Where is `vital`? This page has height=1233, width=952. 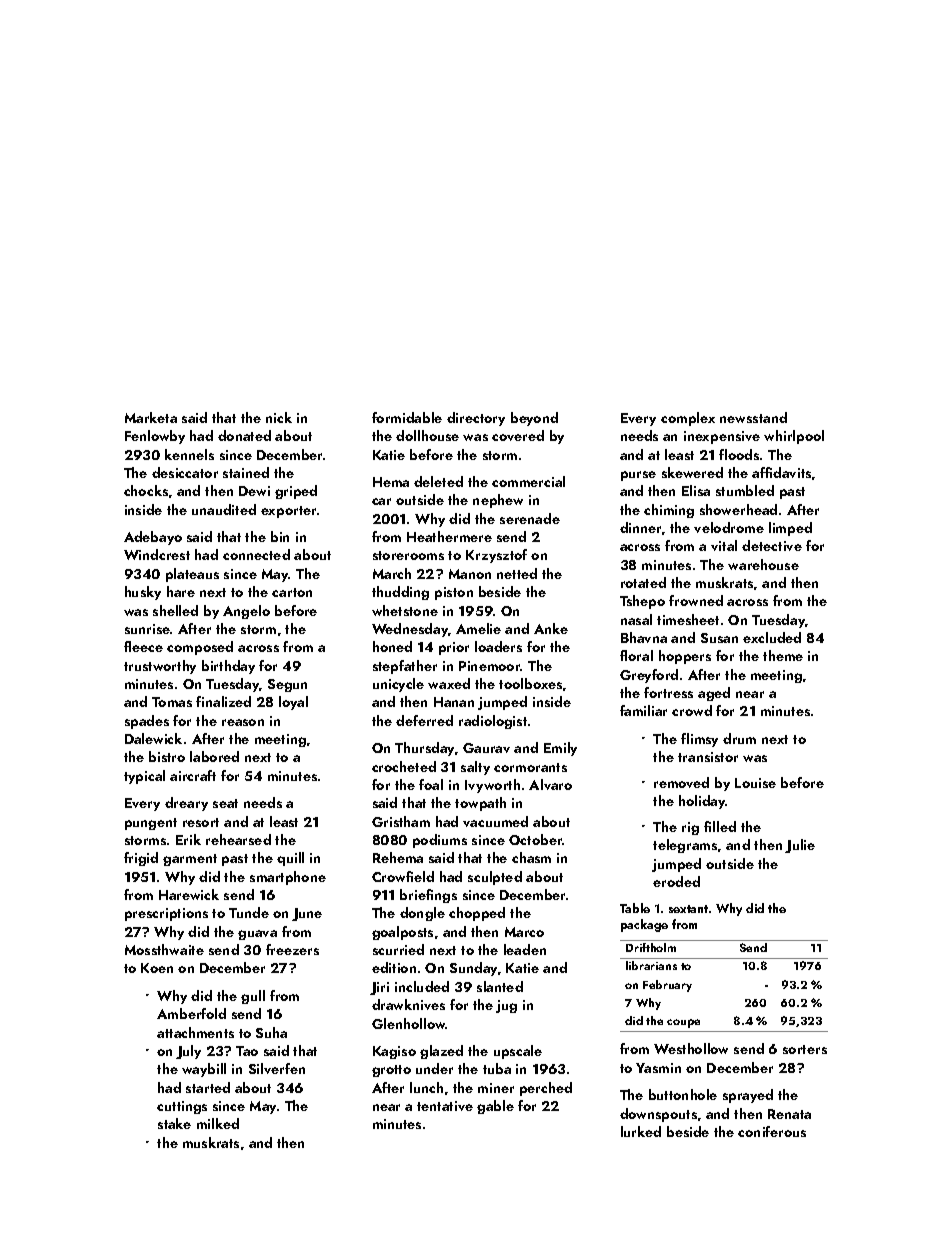
vital is located at coordinates (724, 545).
